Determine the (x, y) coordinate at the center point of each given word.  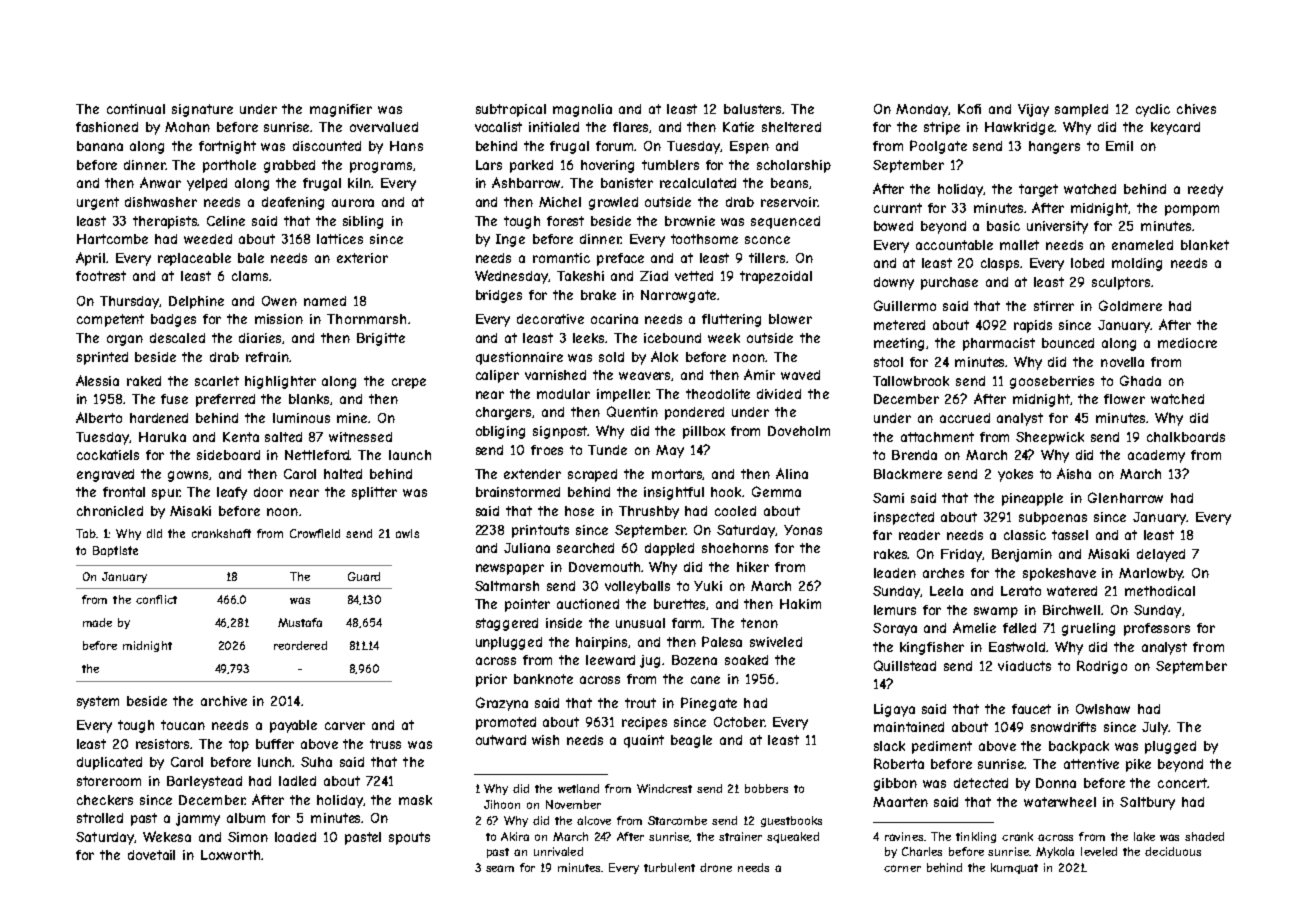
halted (343, 474)
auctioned (588, 604)
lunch (275, 762)
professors (1157, 629)
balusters (753, 109)
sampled (1081, 110)
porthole (229, 166)
